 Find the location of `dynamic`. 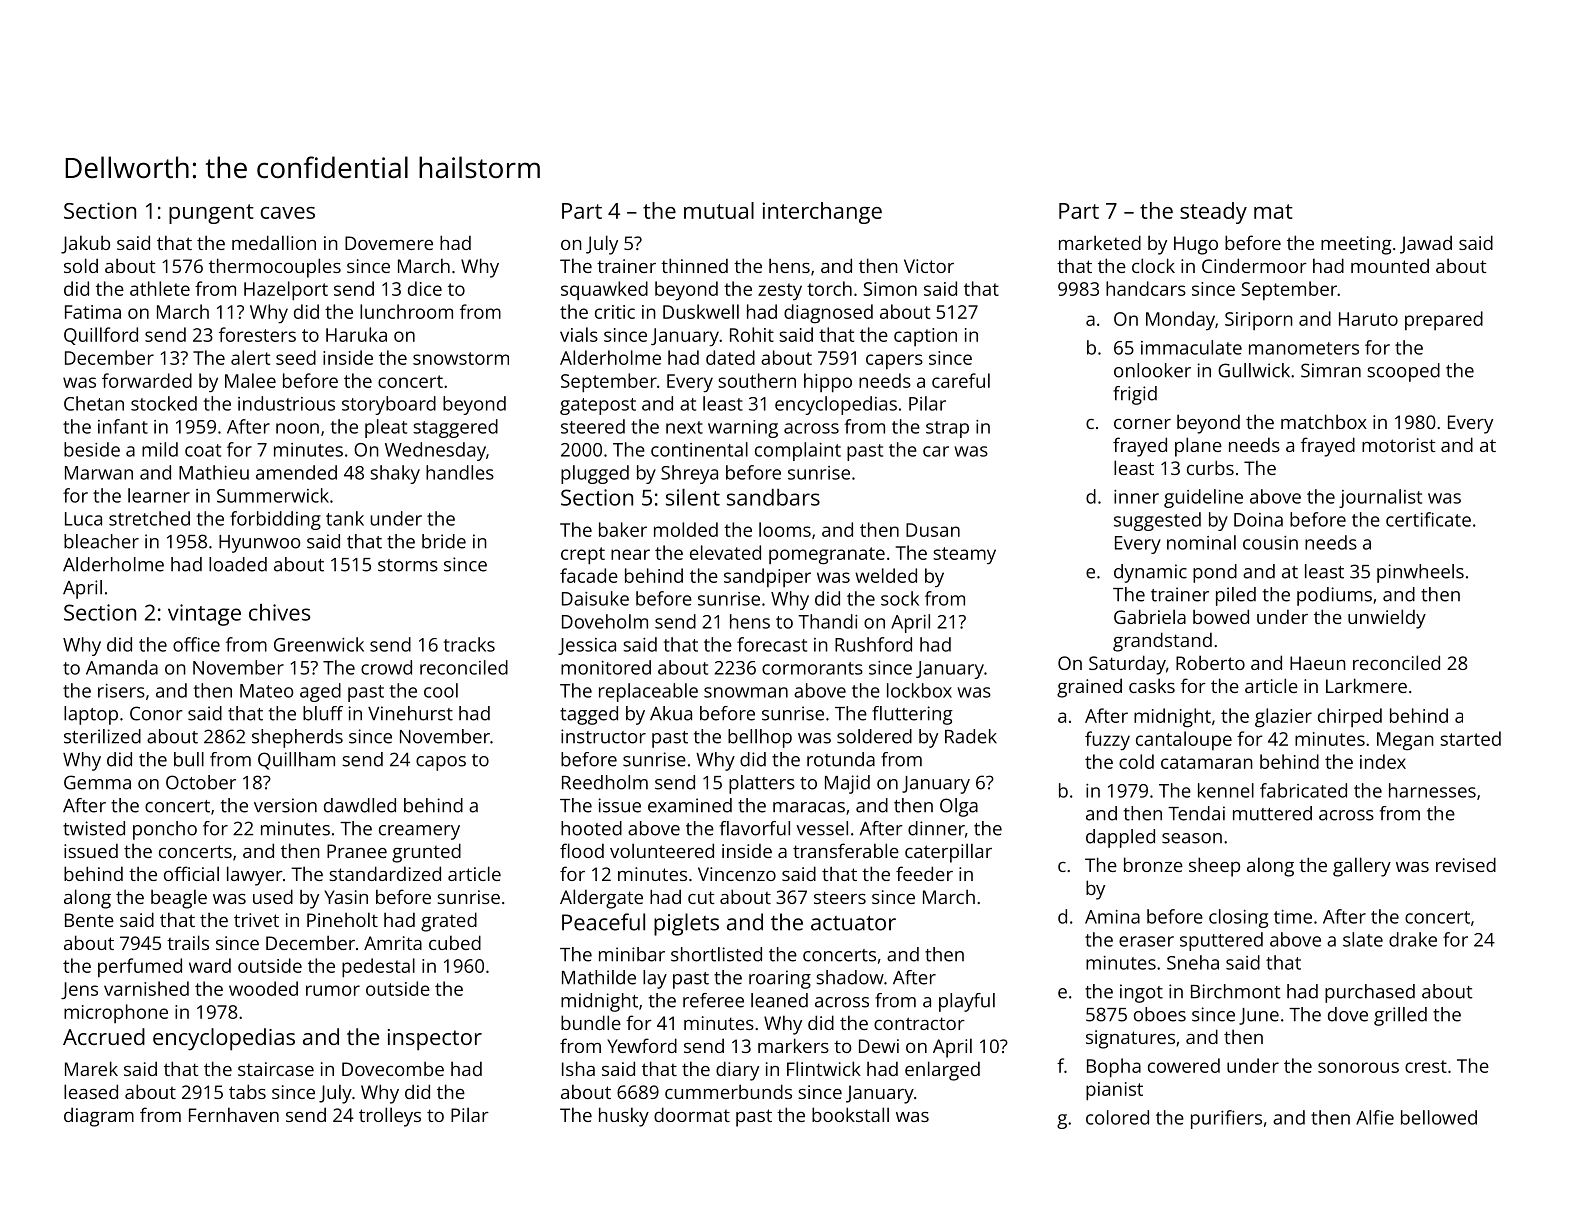

dynamic is located at coordinates (1150, 573).
